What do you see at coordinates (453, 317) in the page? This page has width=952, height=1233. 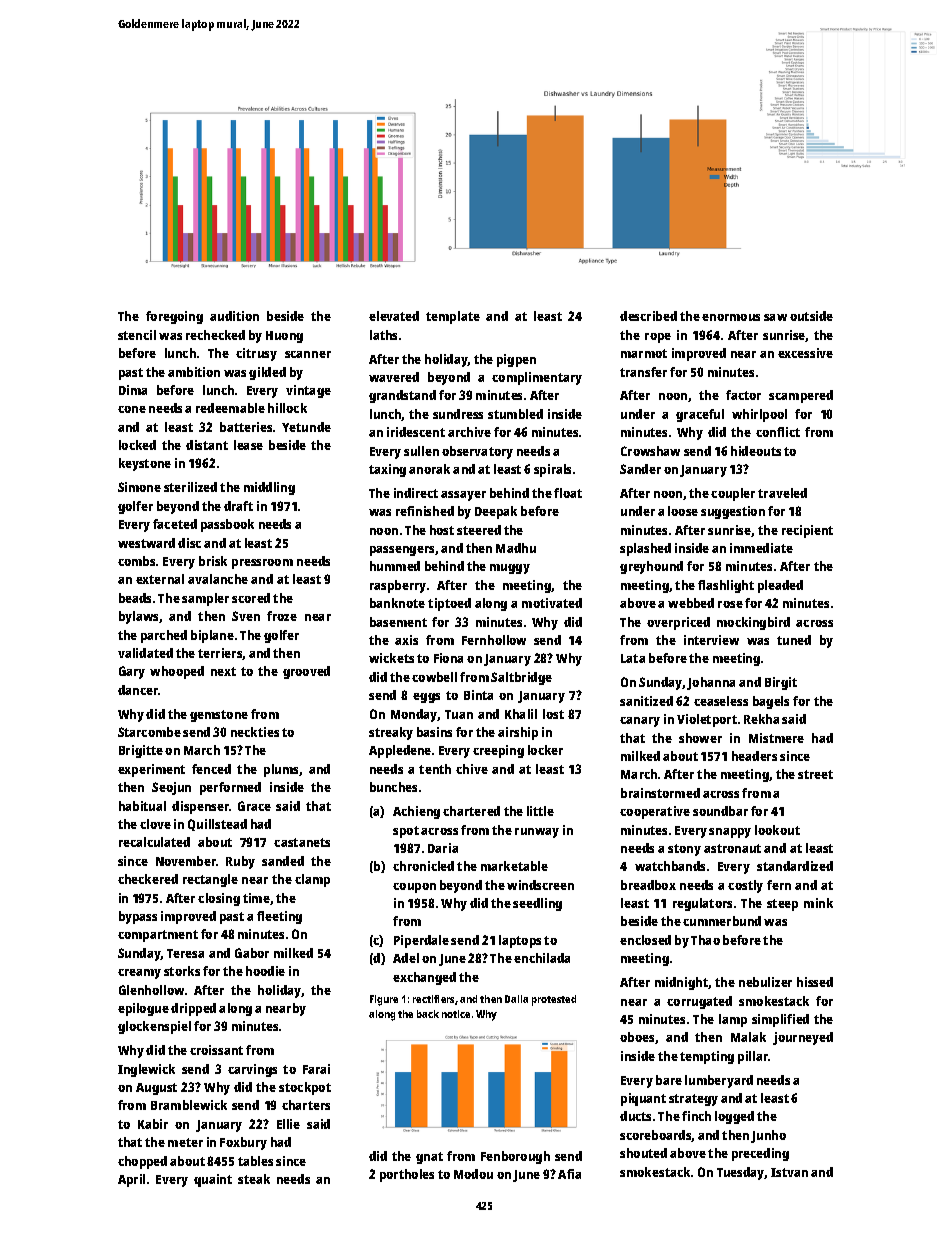 I see `template` at bounding box center [453, 317].
